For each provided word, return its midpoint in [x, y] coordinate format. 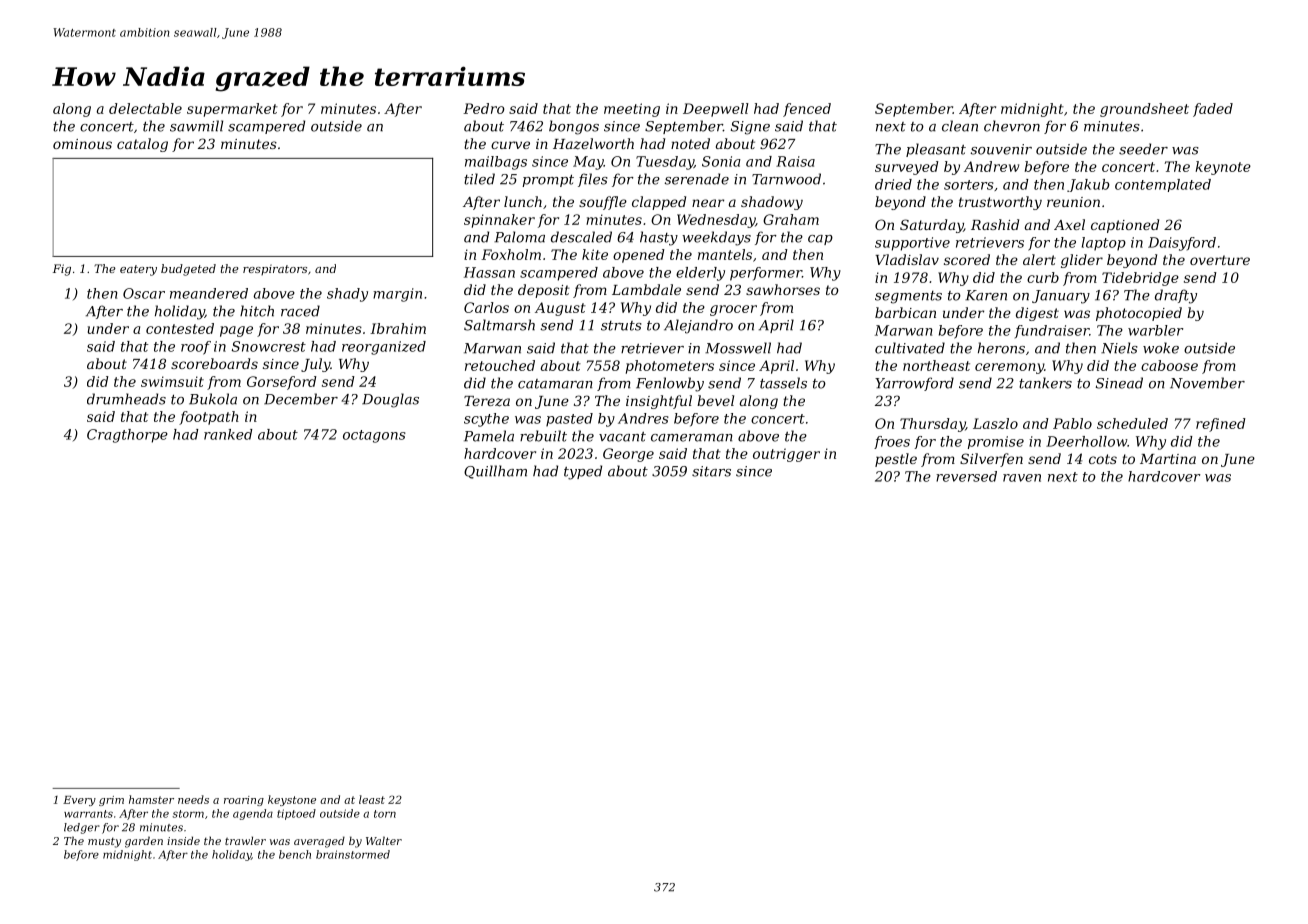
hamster [151, 799]
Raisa [795, 161]
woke [1161, 348]
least [372, 799]
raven [1022, 478]
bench [295, 854]
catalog [142, 145]
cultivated [910, 348]
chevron [1012, 126]
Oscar [144, 293]
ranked [228, 434]
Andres [643, 418]
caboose [1169, 365]
